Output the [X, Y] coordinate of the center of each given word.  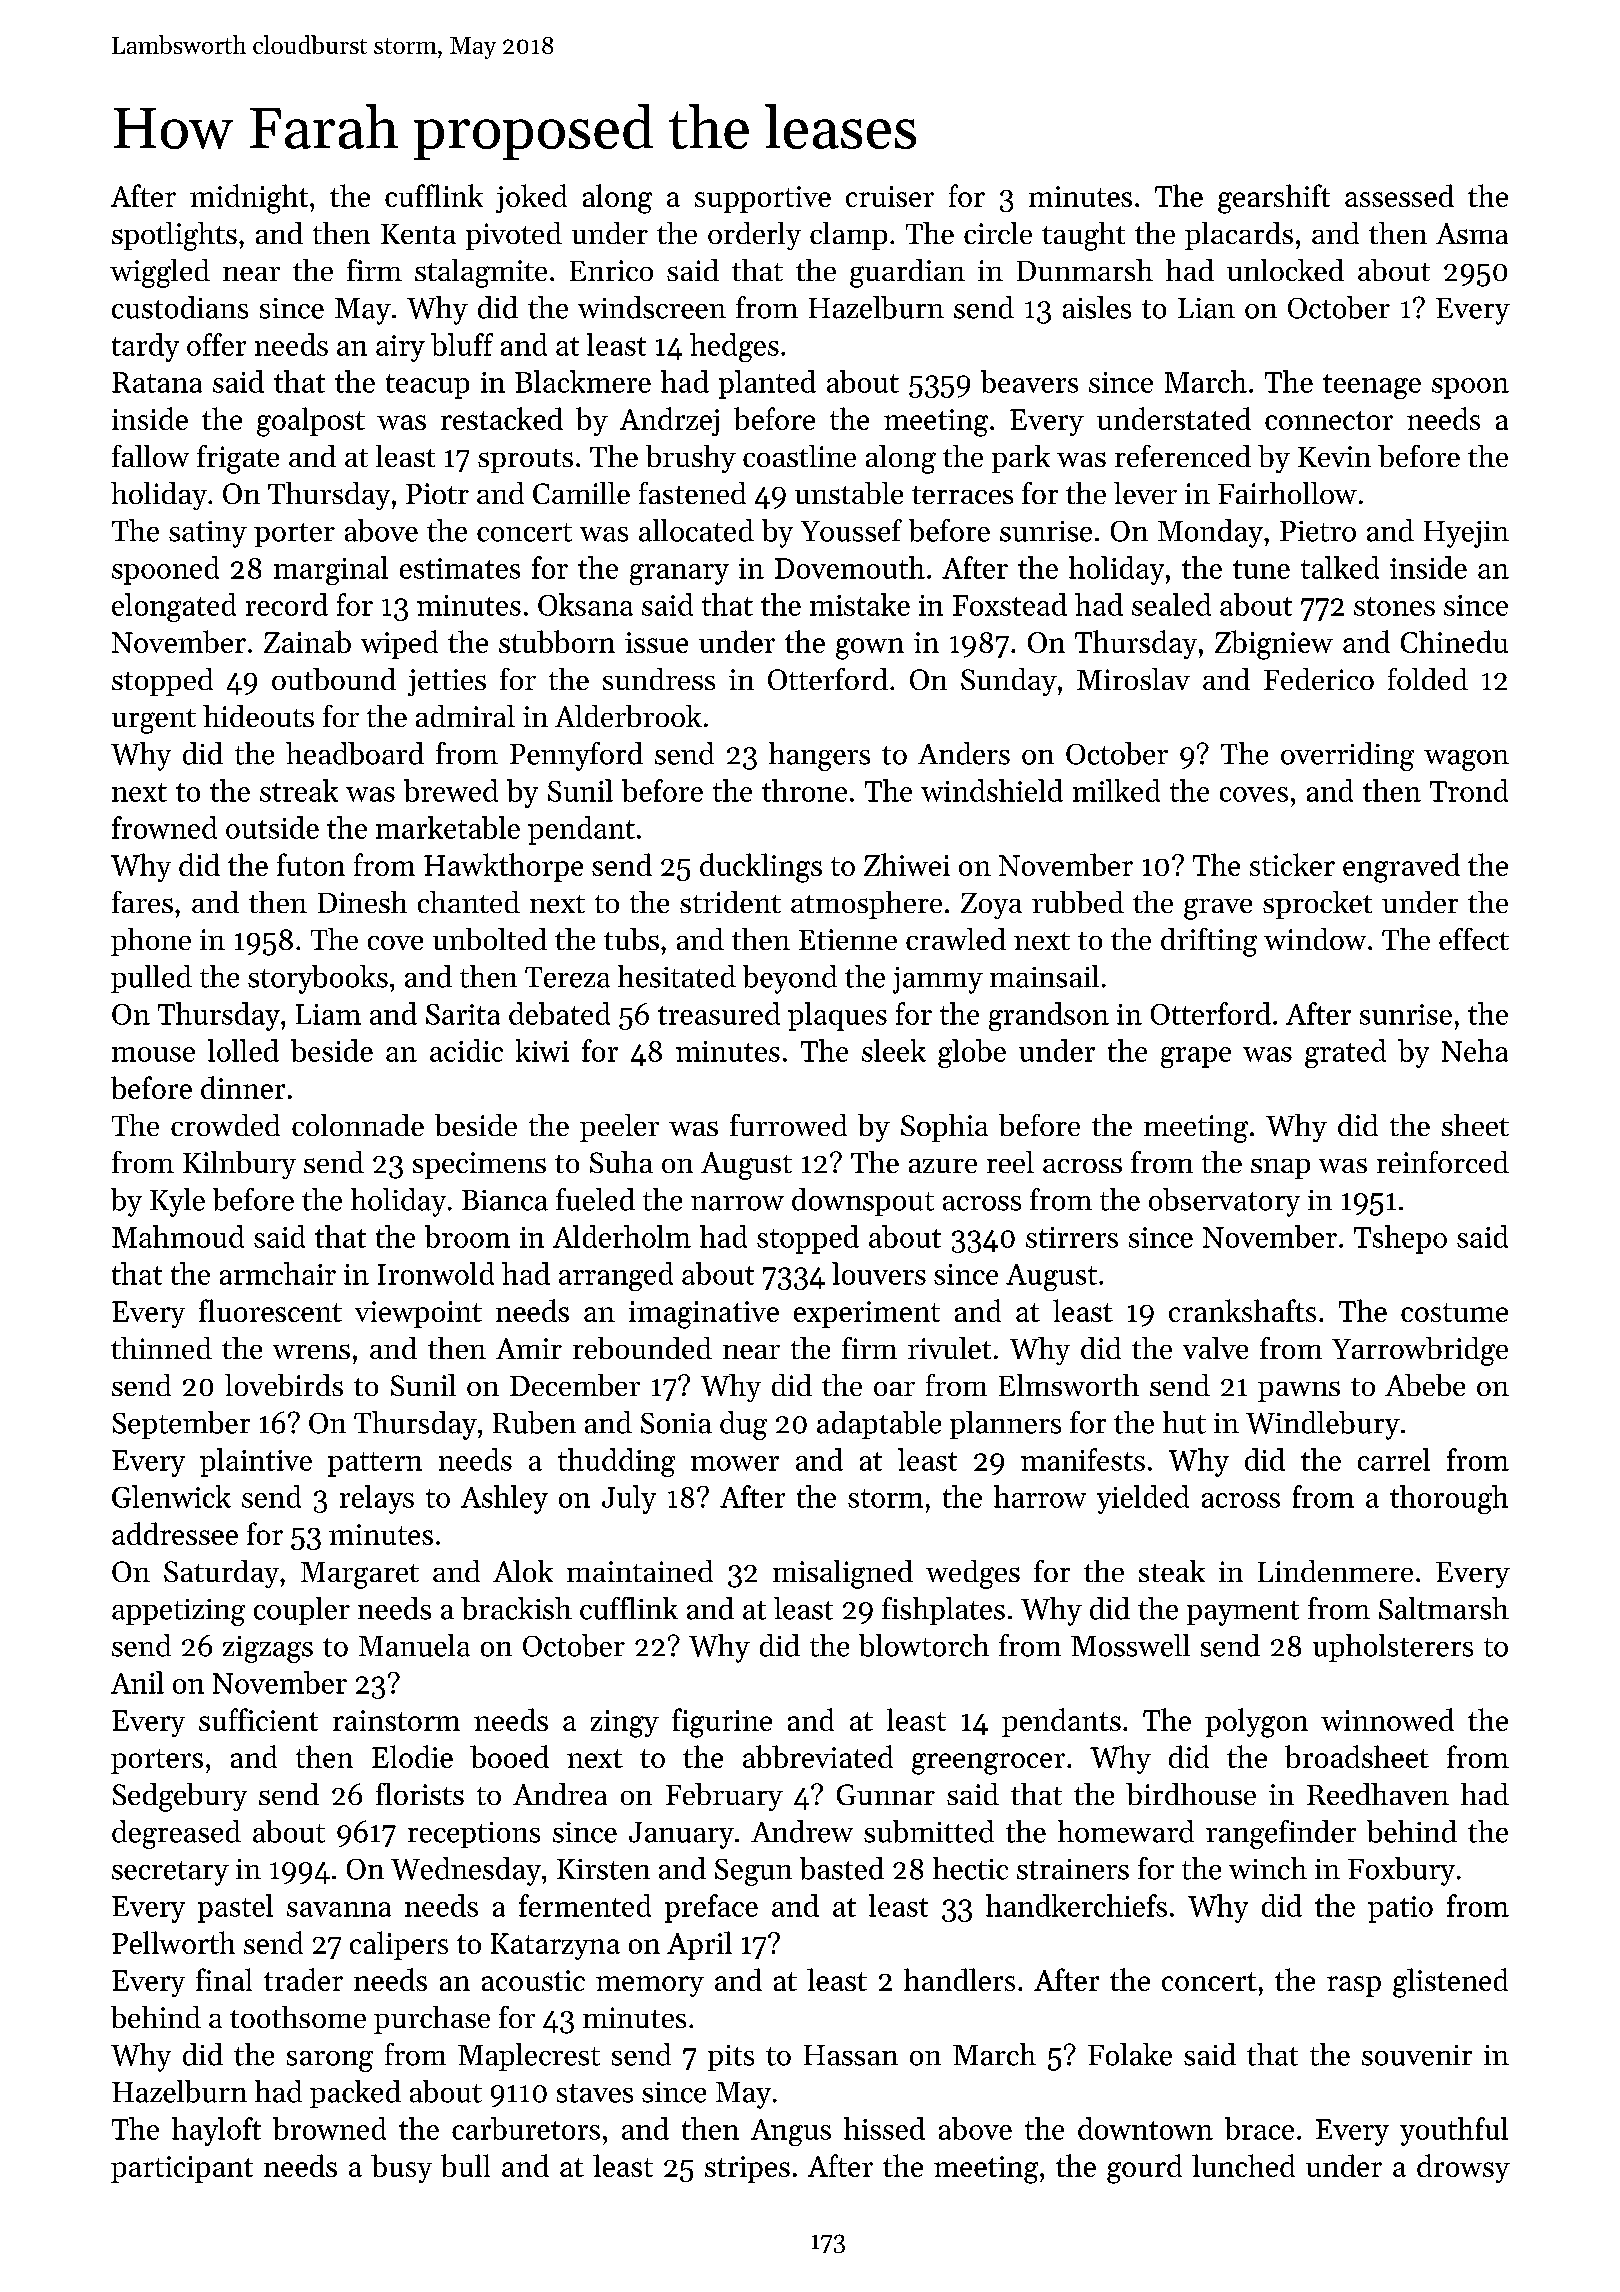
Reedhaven [1378, 1794]
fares [142, 902]
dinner [243, 1087]
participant [182, 2169]
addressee [175, 1533]
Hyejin [1466, 534]
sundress [659, 679]
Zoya [991, 906]
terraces [962, 495]
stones [1394, 606]
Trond [1469, 790]
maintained [640, 1571]
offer [216, 344]
